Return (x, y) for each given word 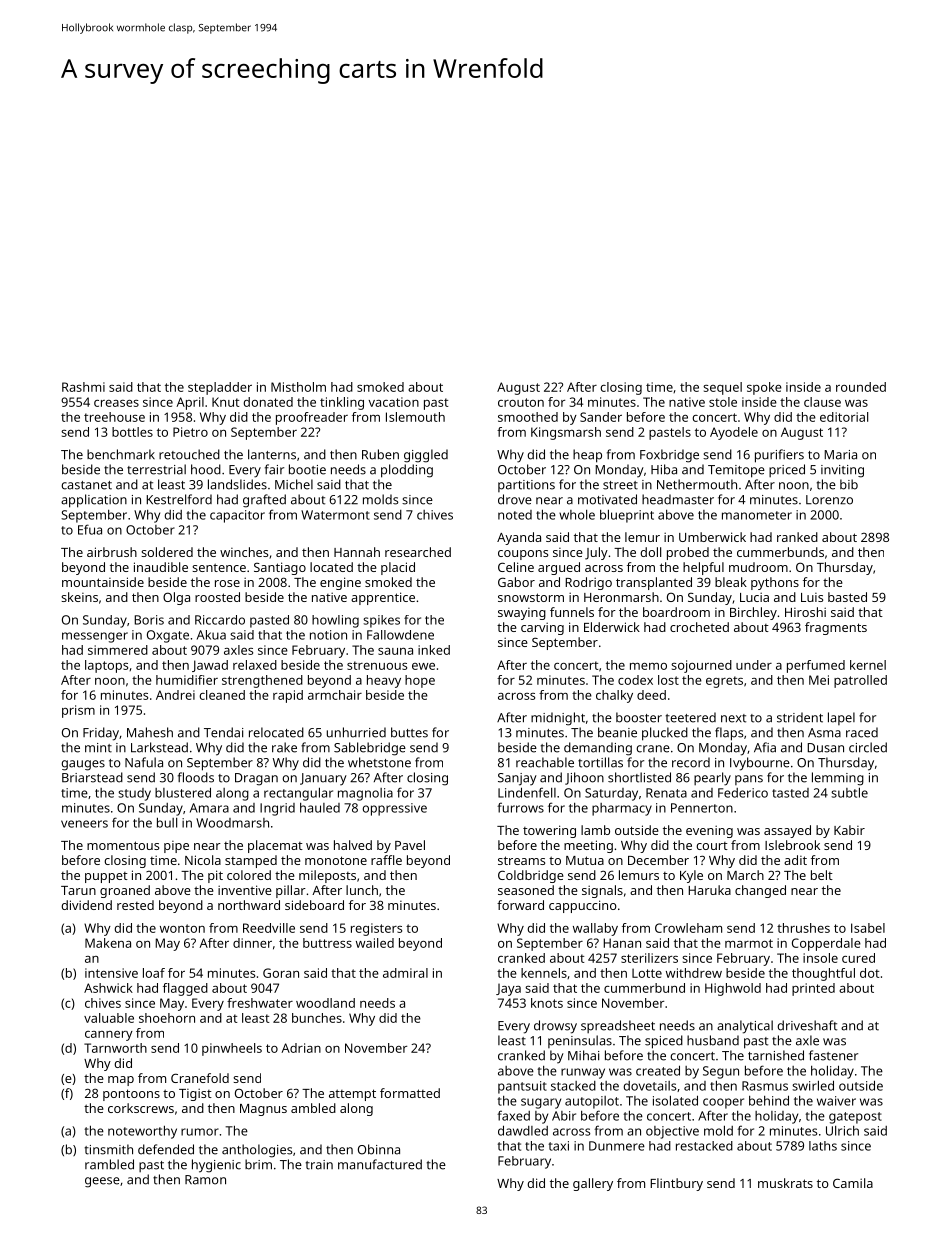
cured (858, 958)
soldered (167, 552)
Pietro (190, 432)
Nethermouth (697, 484)
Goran (281, 973)
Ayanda (519, 538)
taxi (558, 1146)
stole (723, 402)
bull (167, 822)
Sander (601, 417)
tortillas (600, 762)
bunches (317, 1018)
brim (258, 1164)
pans (749, 780)
